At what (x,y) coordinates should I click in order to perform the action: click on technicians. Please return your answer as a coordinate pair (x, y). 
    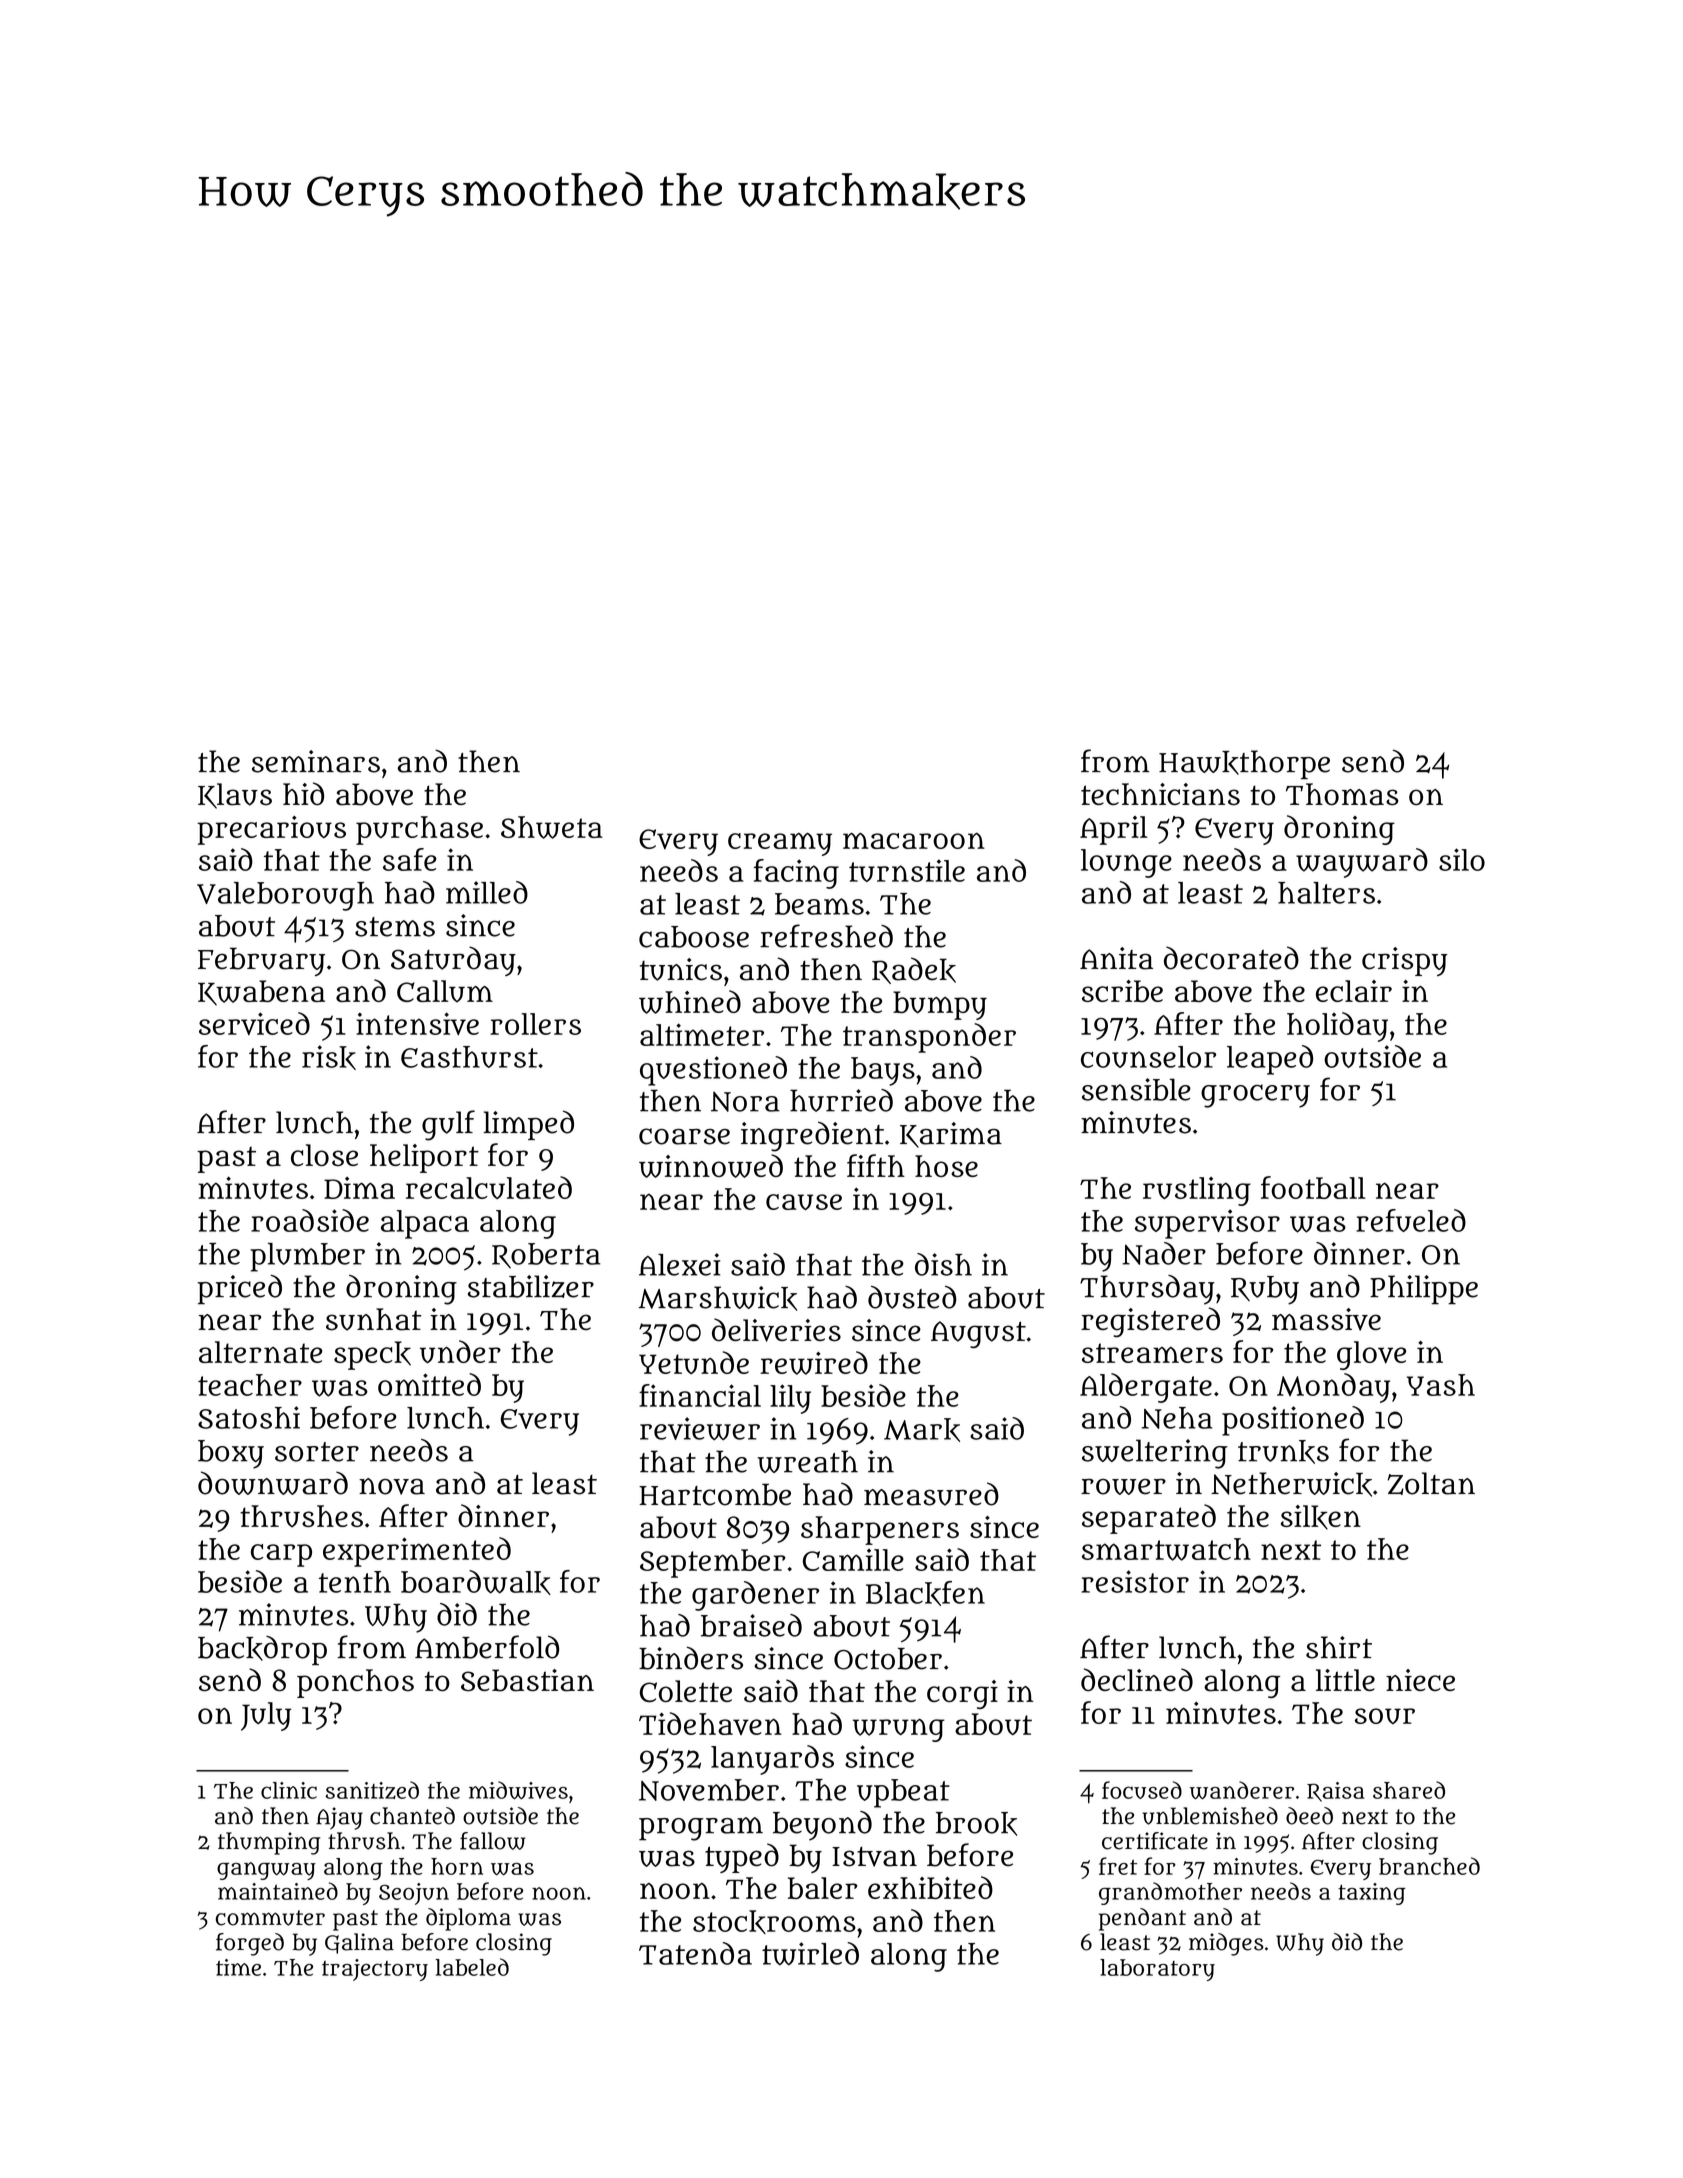
    Looking at the image, I should click on (1160, 794).
